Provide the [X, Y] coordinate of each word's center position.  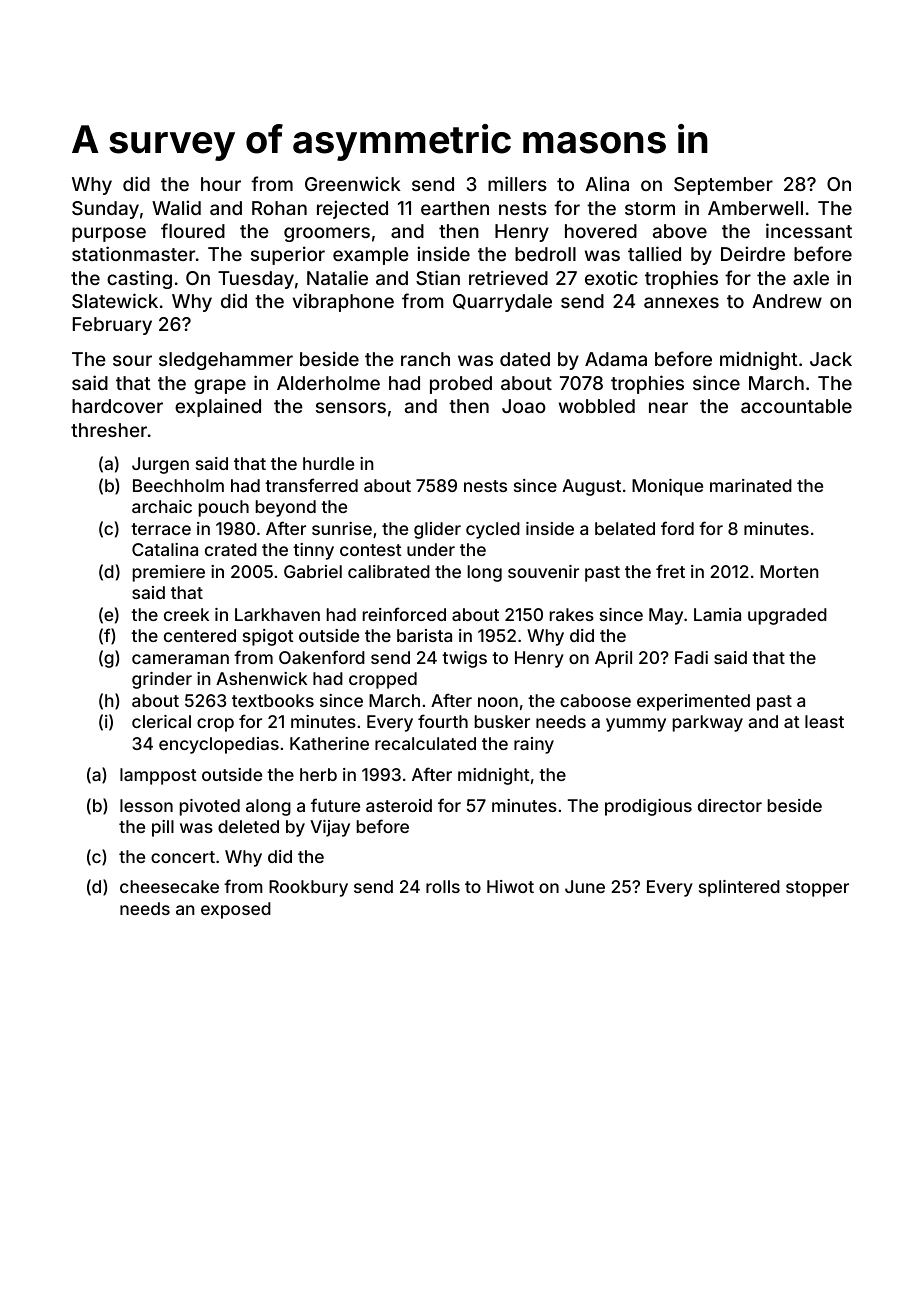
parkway [708, 723]
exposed [236, 910]
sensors [351, 407]
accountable [796, 406]
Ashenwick [261, 678]
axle [811, 278]
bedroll [545, 254]
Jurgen [160, 465]
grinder [162, 680]
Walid [176, 207]
